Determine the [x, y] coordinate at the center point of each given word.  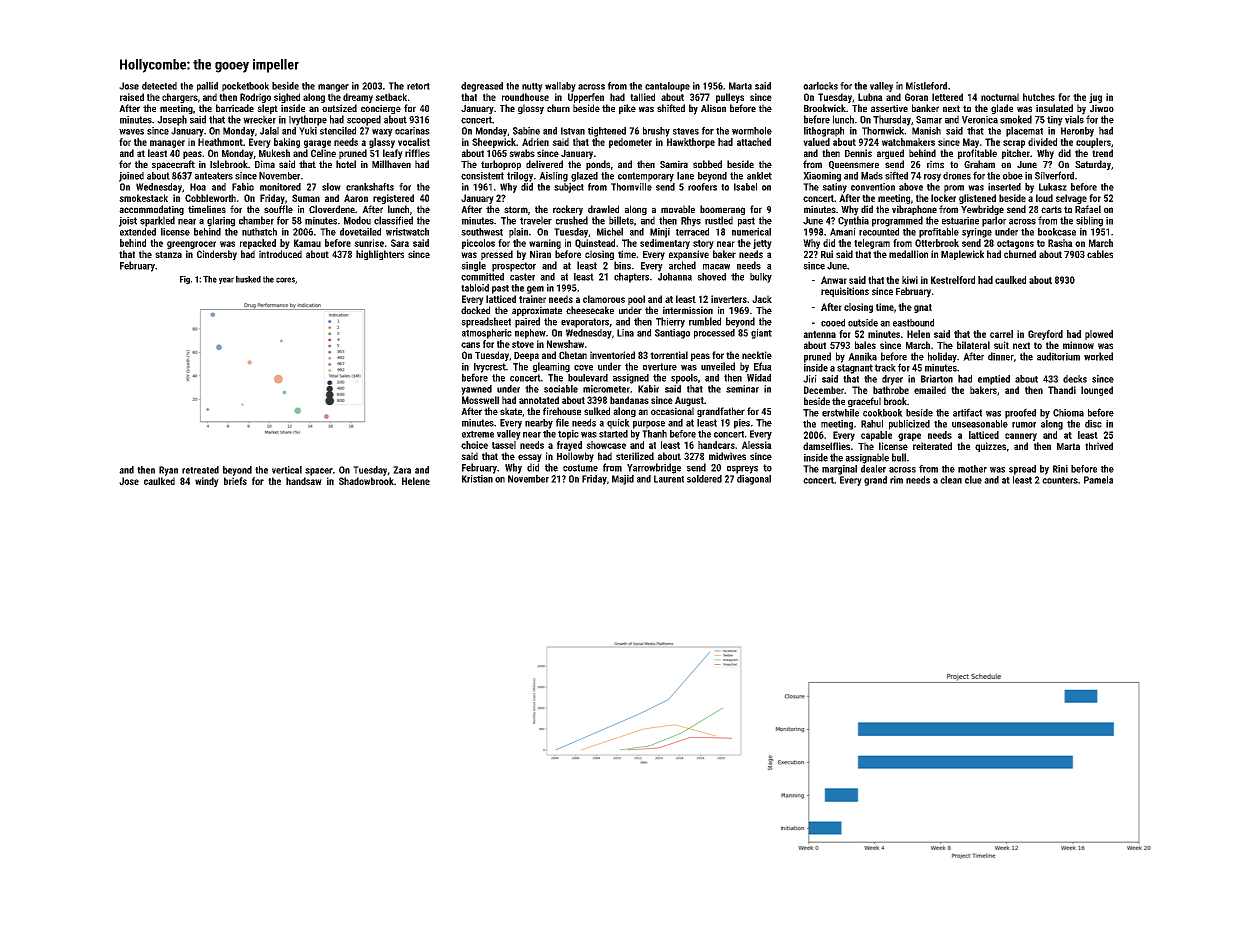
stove [523, 344]
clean [951, 480]
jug [1095, 98]
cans [470, 345]
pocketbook [245, 87]
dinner [1001, 356]
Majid [623, 480]
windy [207, 482]
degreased [482, 87]
